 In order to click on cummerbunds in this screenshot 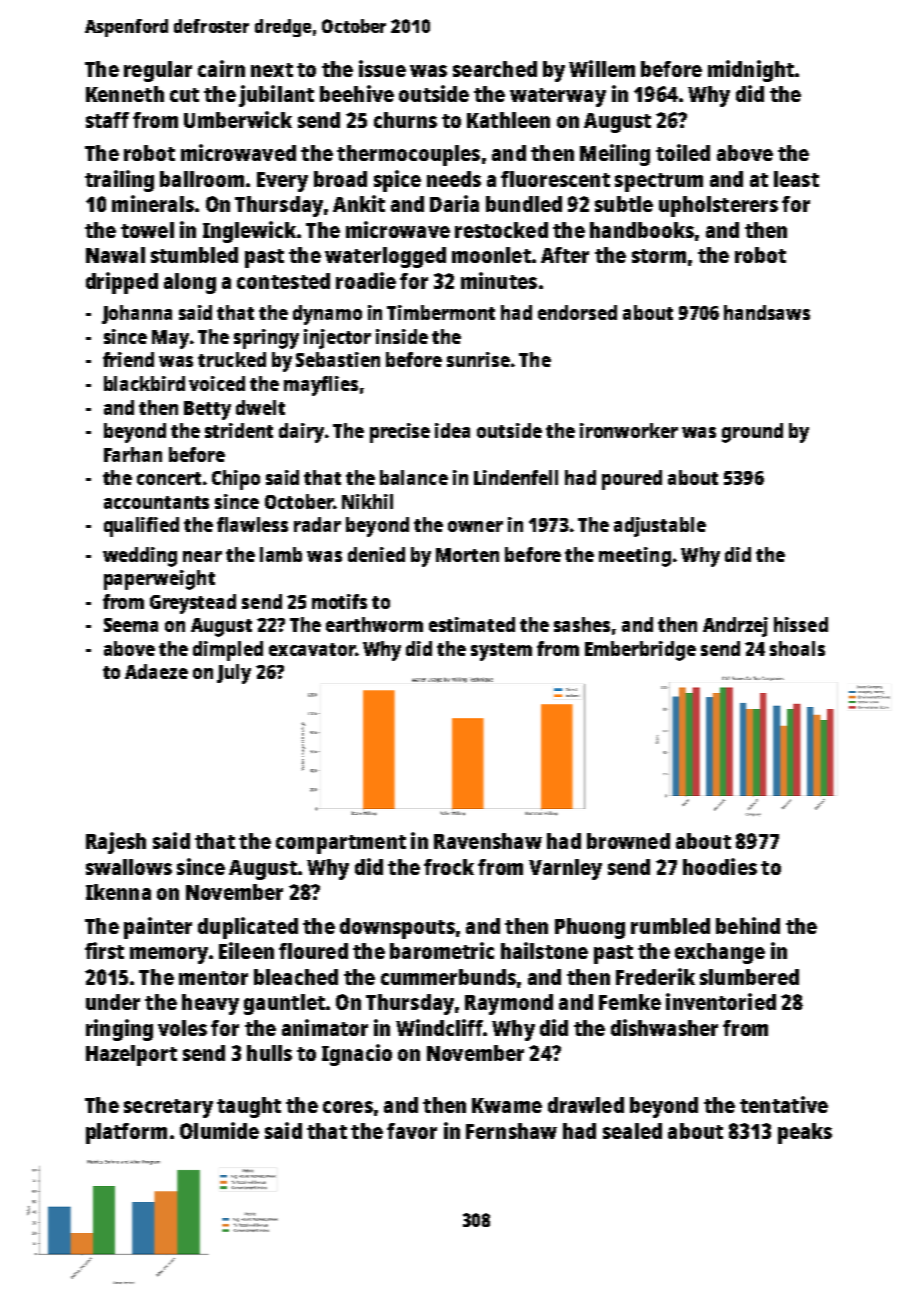, I will do `click(448, 977)`.
